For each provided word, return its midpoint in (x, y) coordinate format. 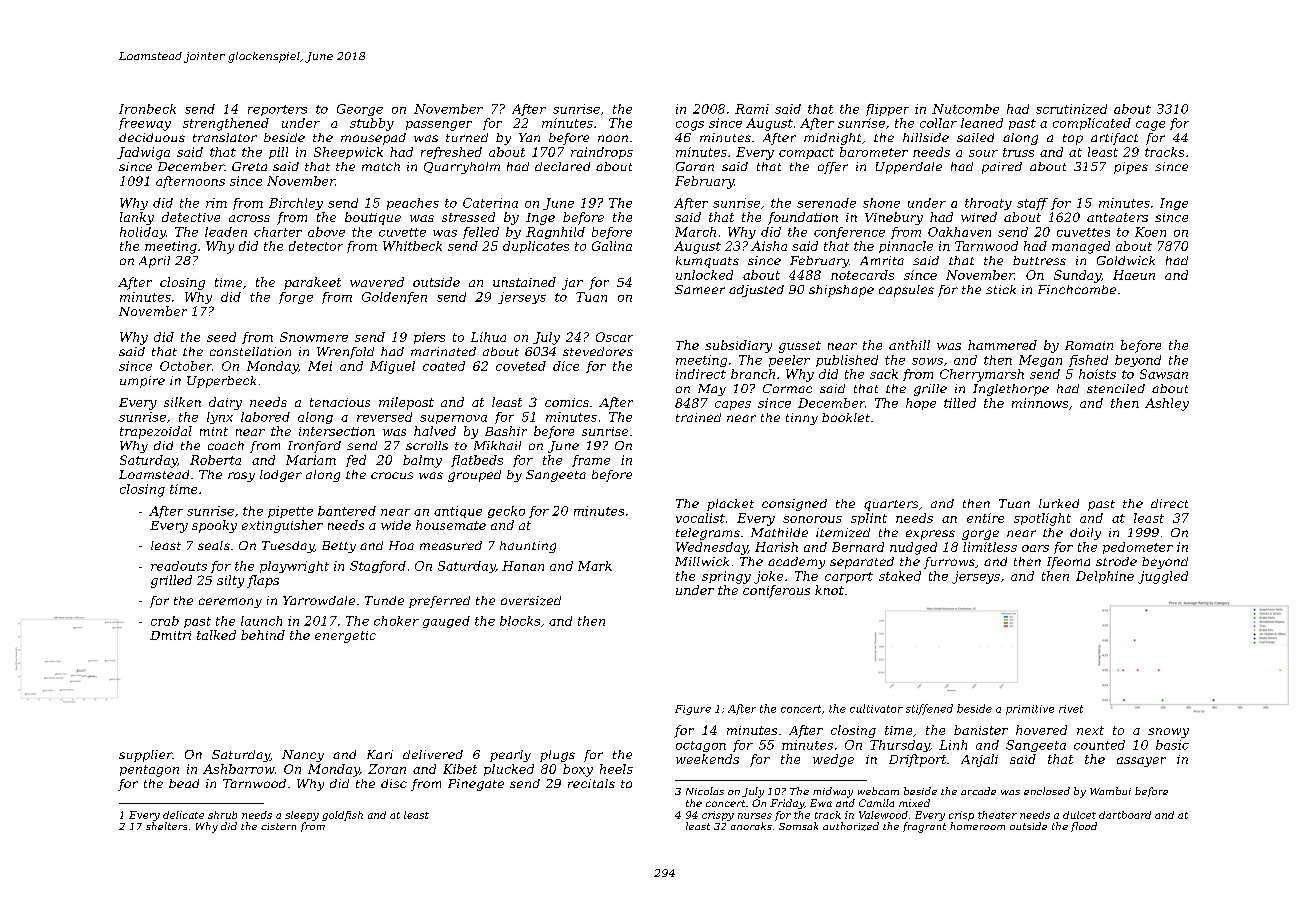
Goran (695, 166)
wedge (833, 760)
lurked (1059, 503)
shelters (166, 826)
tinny (802, 419)
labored (265, 417)
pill (278, 153)
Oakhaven (959, 232)
